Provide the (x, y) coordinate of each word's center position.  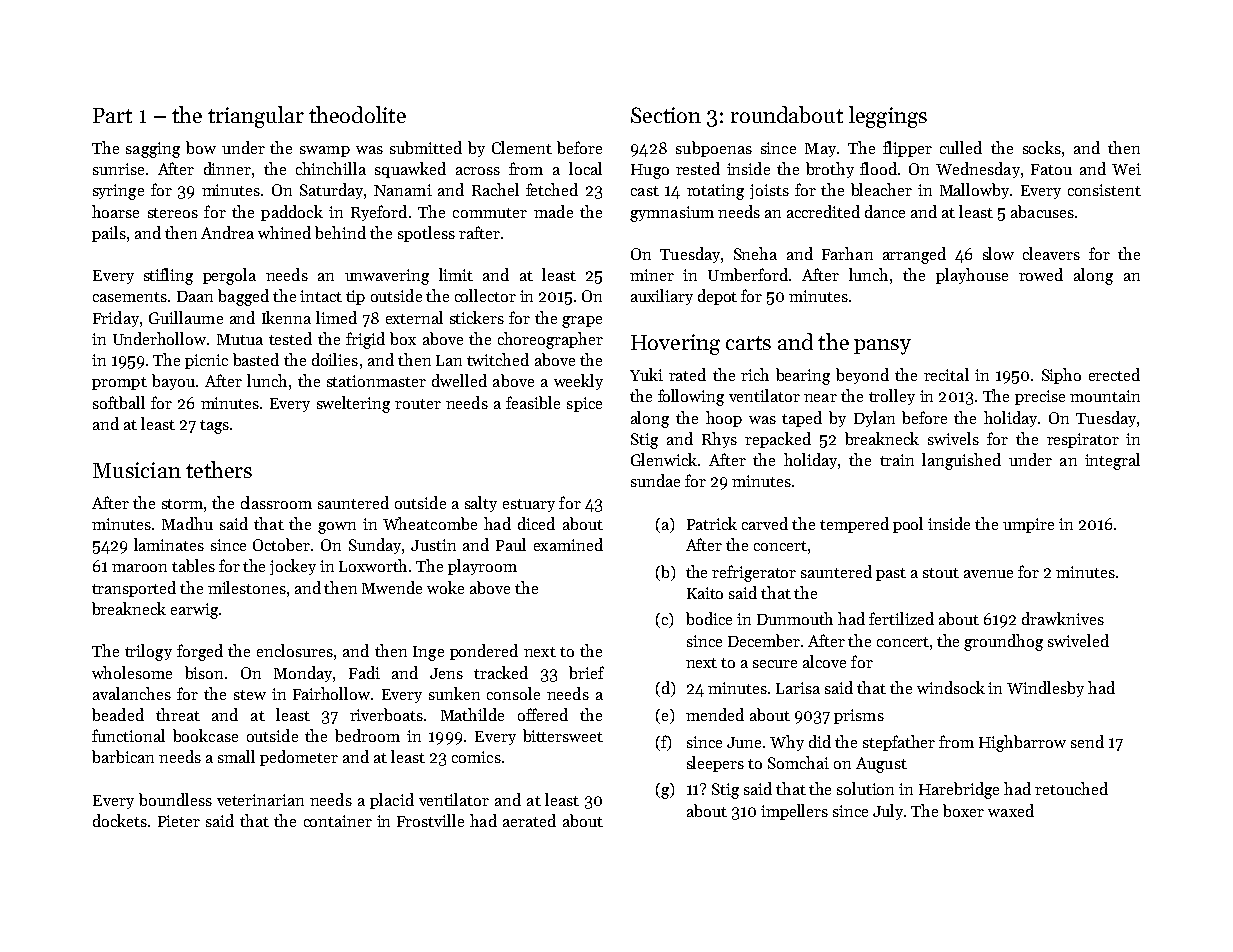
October (281, 544)
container (338, 821)
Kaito (705, 593)
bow (201, 147)
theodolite (357, 114)
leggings (888, 117)
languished (961, 461)
